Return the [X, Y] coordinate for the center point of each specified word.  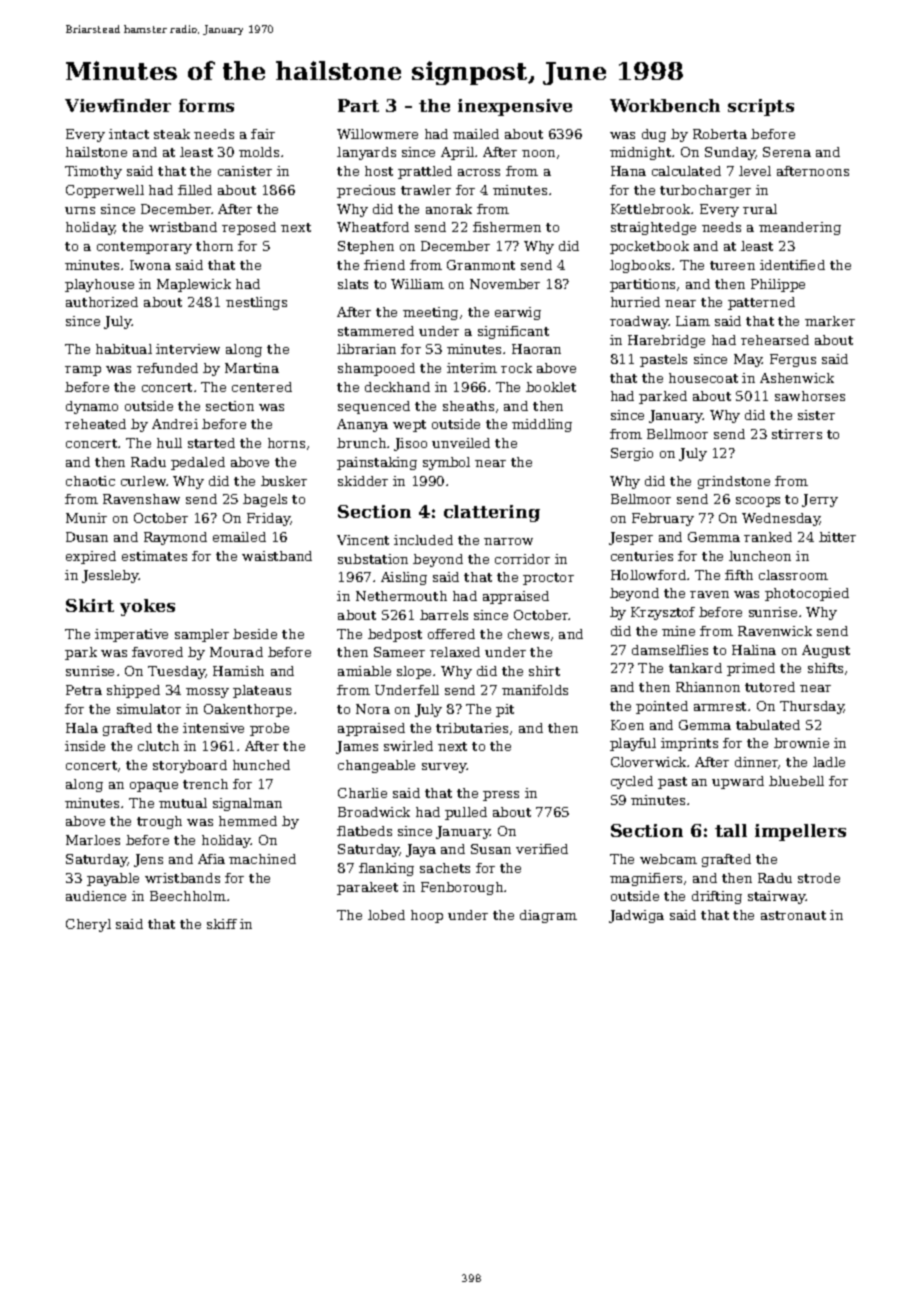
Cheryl [88, 925]
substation [373, 559]
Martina [252, 368]
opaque [154, 787]
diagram [548, 916]
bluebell [796, 781]
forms [206, 105]
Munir [86, 518]
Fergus [793, 360]
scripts [761, 107]
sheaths [468, 406]
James [357, 747]
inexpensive [515, 107]
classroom [793, 575]
